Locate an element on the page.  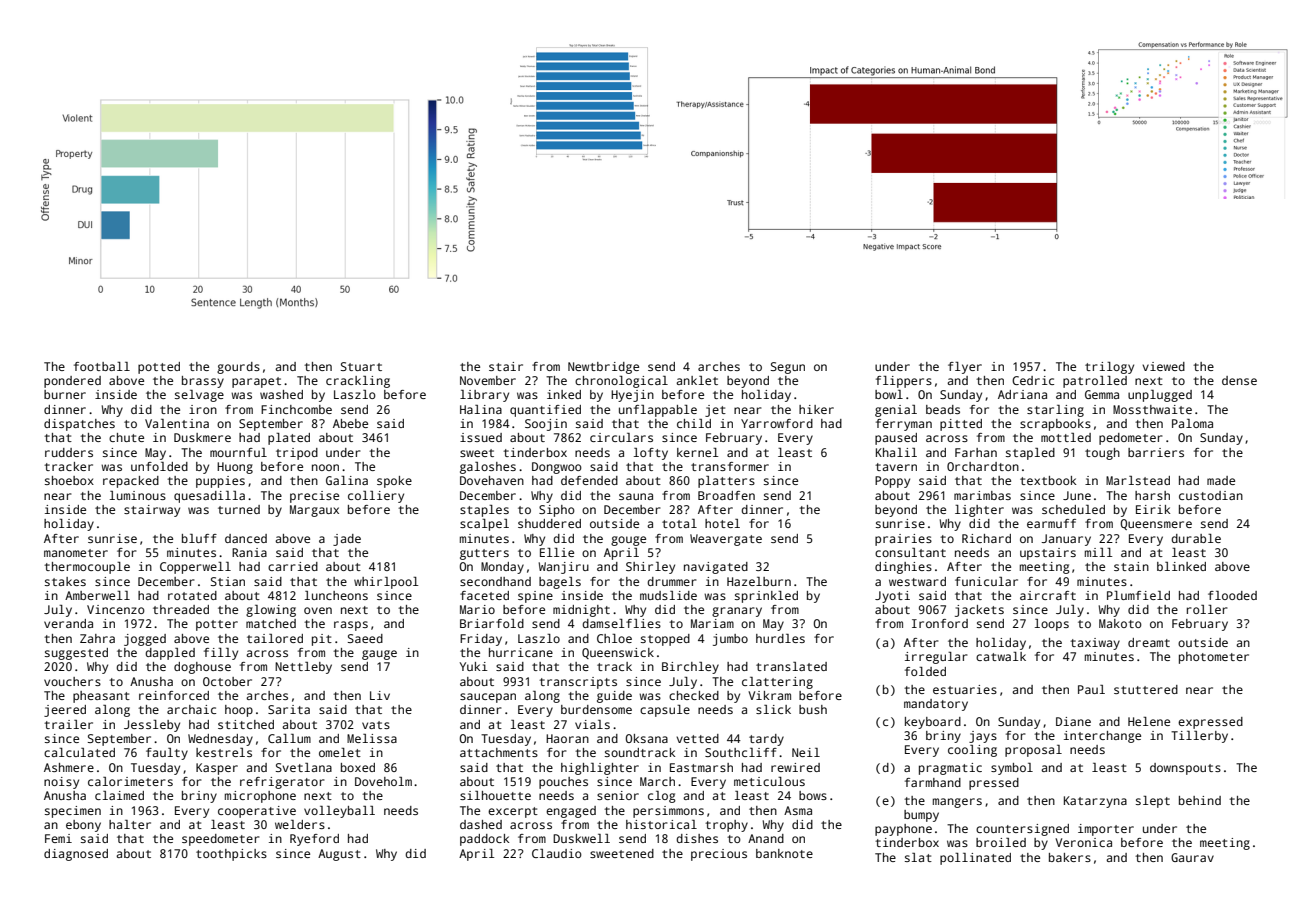
Claudio is located at coordinates (557, 853).
